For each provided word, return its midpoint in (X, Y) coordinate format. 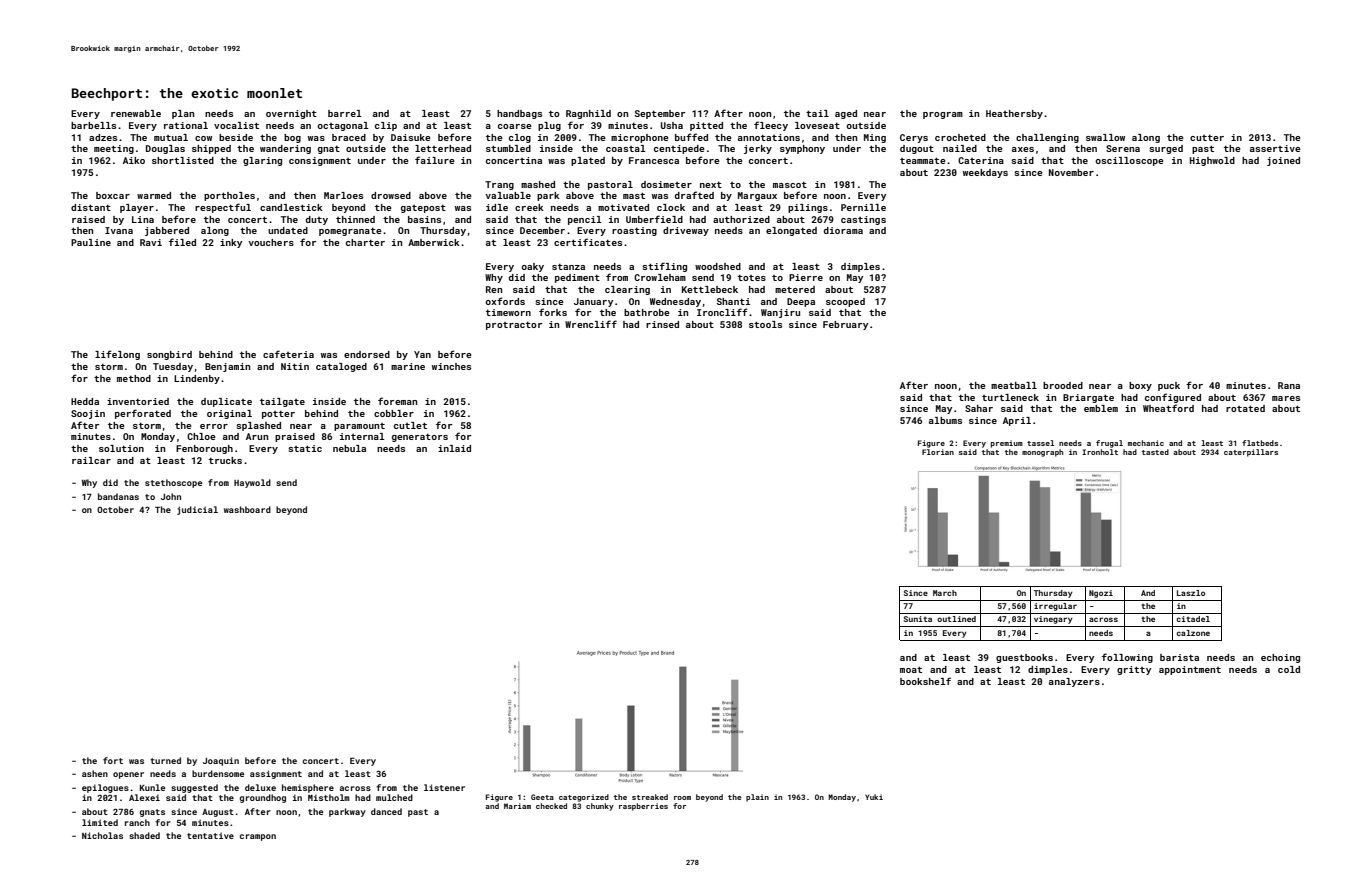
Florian (938, 452)
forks (553, 312)
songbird (169, 355)
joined (1283, 161)
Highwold (1212, 161)
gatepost (423, 209)
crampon (258, 837)
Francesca (654, 160)
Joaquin (221, 761)
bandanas (118, 496)
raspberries (643, 807)
